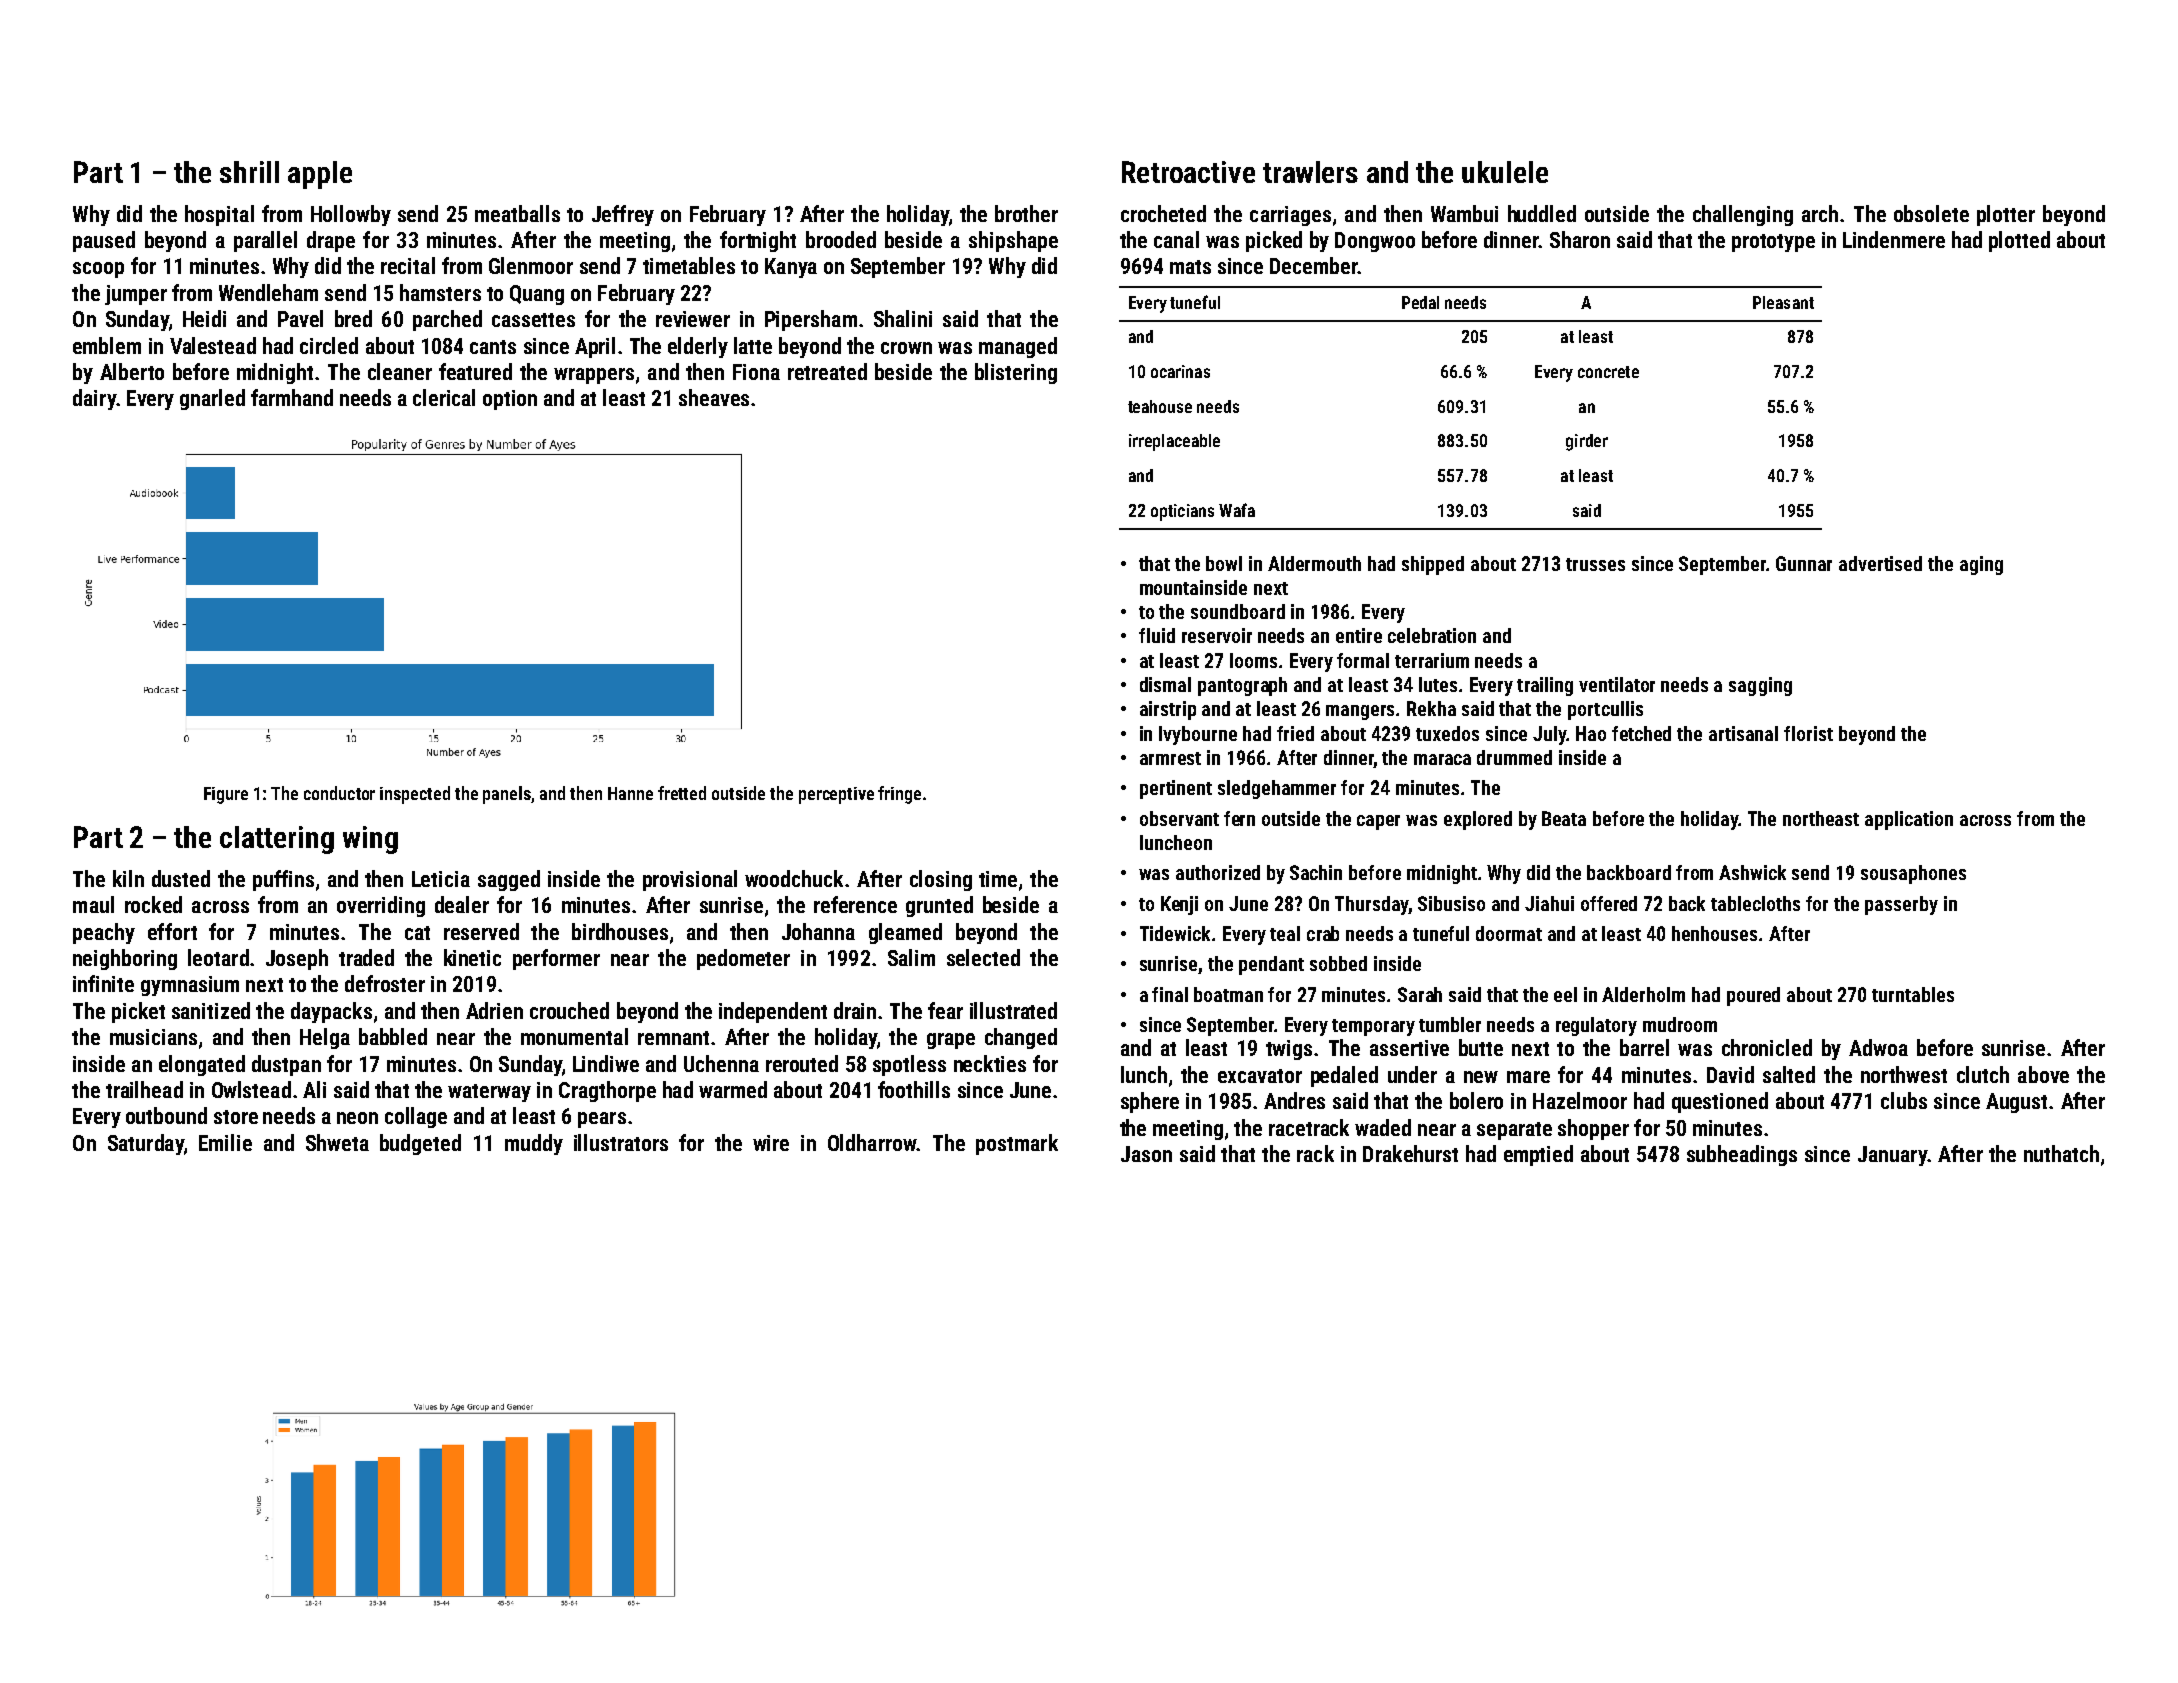 The height and width of the screenshot is (1683, 2178). What do you see at coordinates (1157, 635) in the screenshot?
I see `fluid` at bounding box center [1157, 635].
